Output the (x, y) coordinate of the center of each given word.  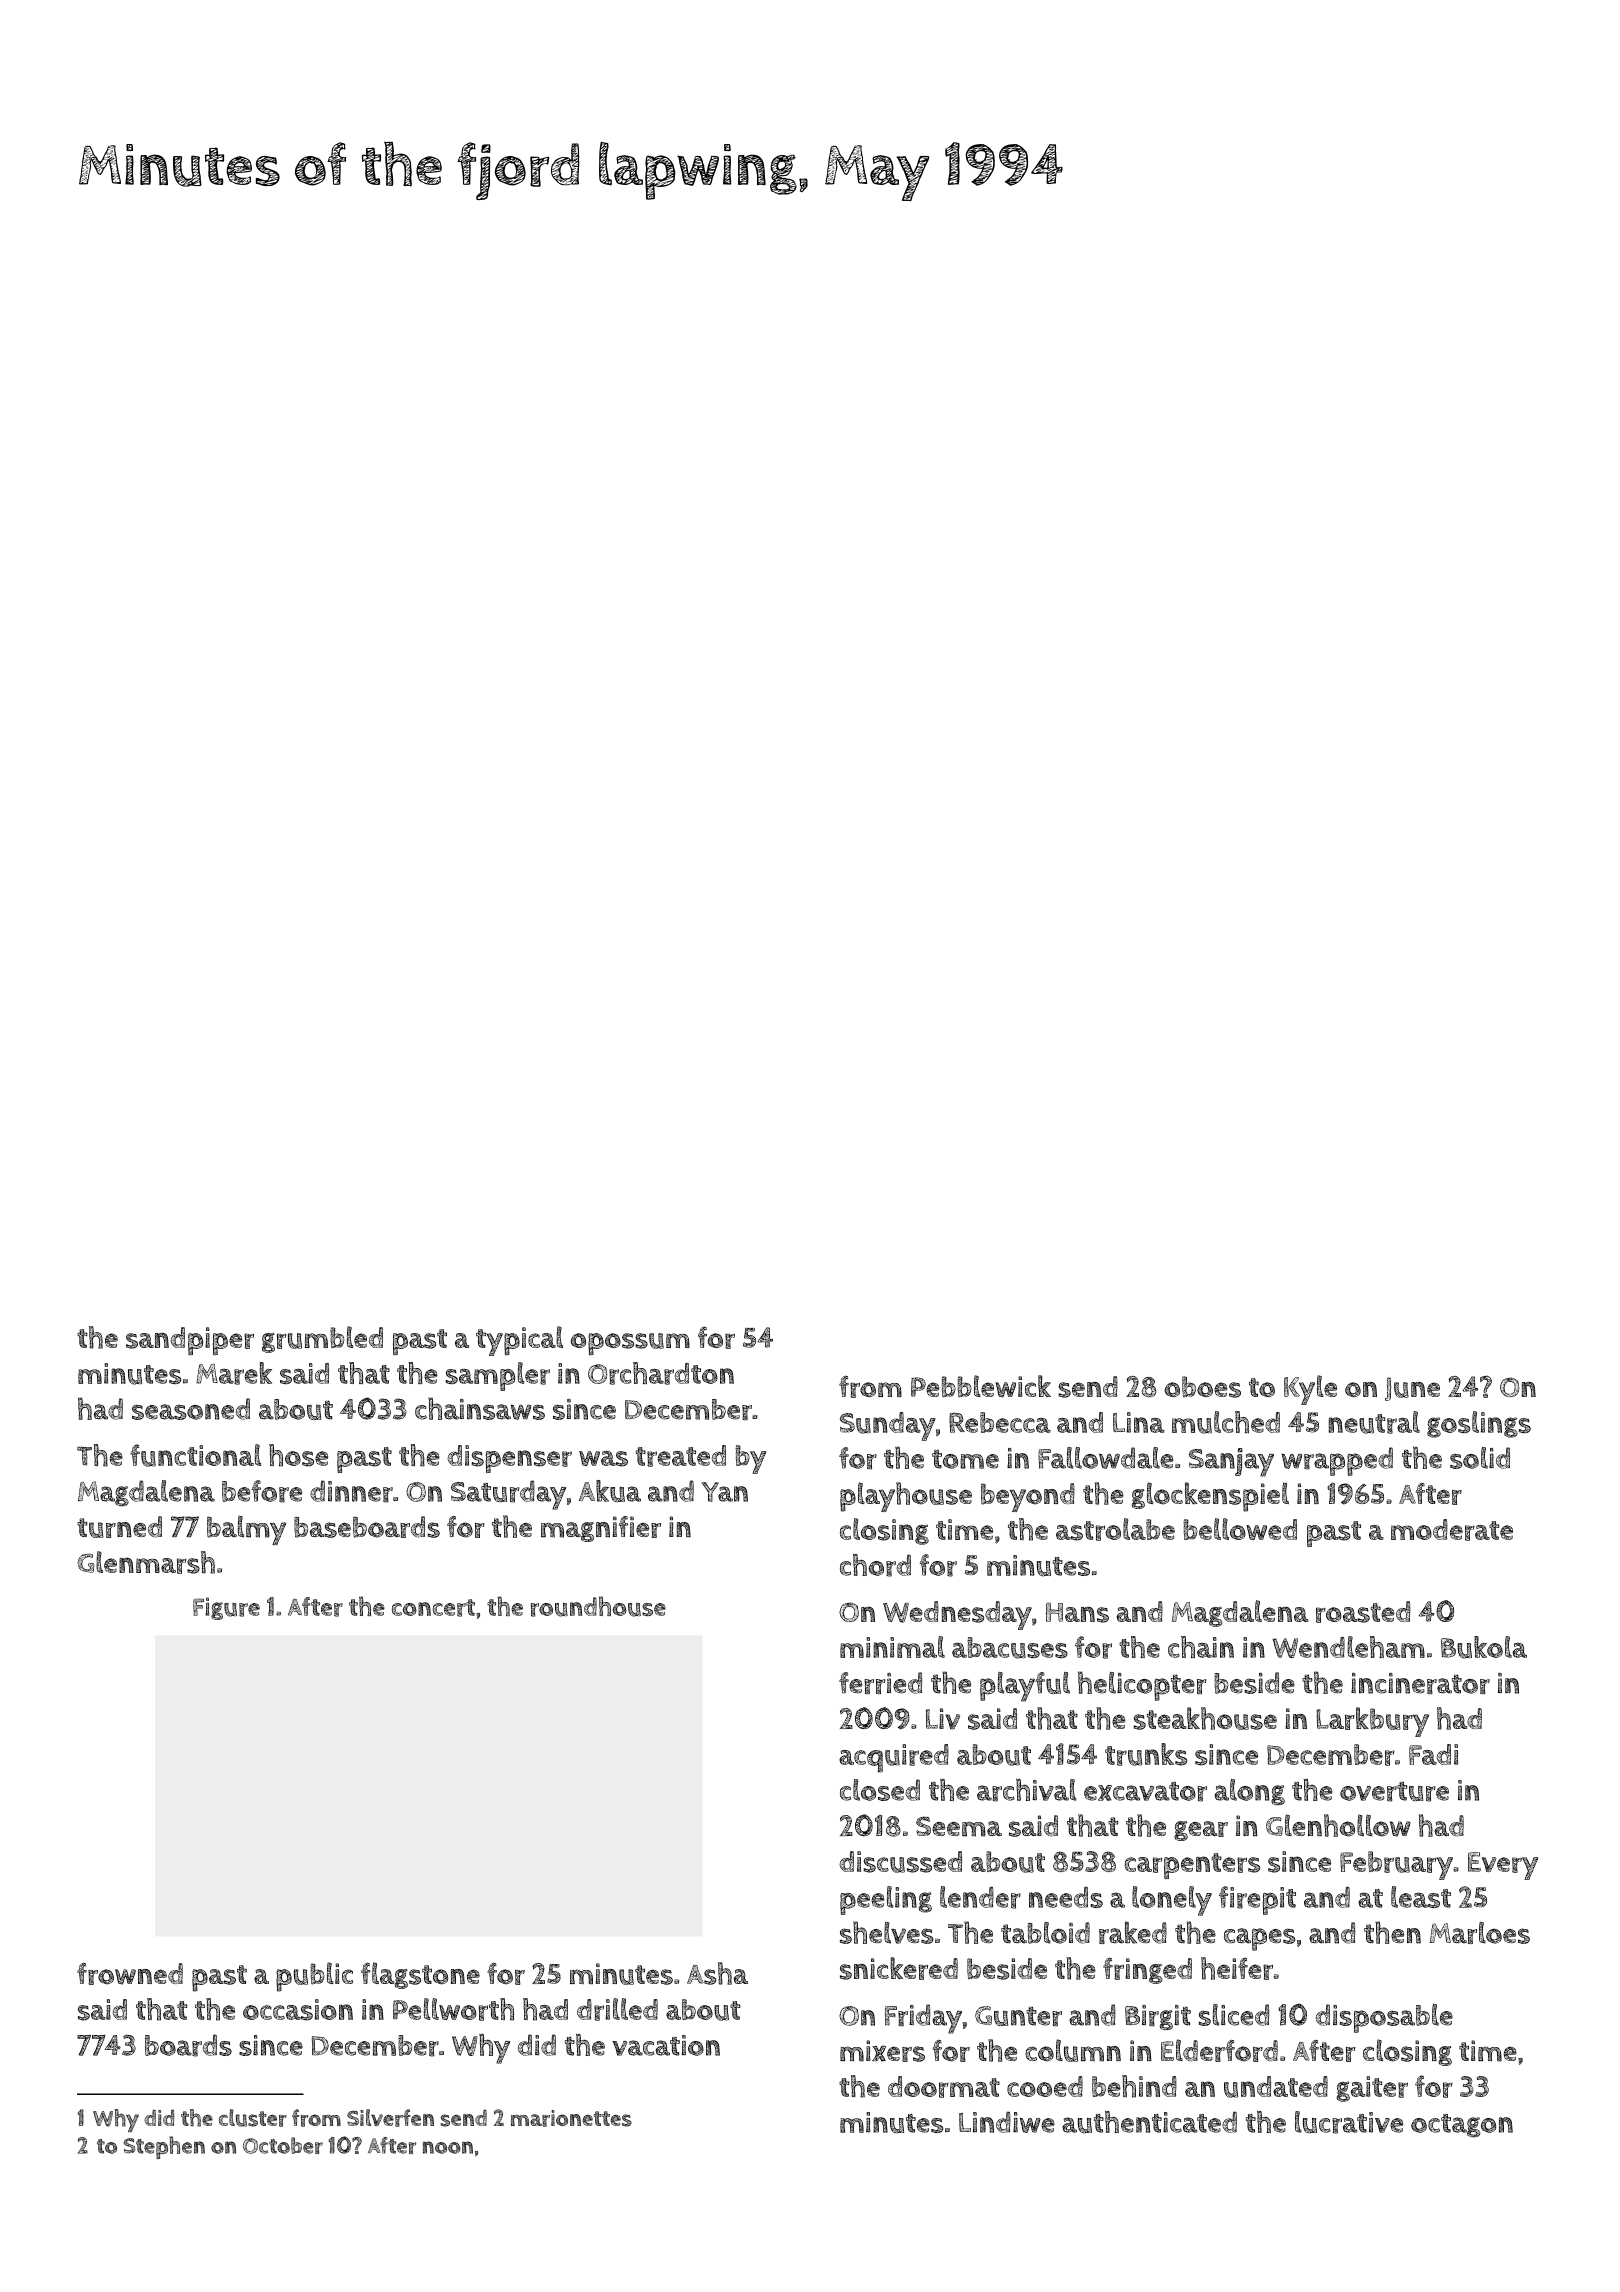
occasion (298, 2010)
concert (433, 1608)
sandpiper (190, 1341)
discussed (900, 1862)
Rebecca (1000, 1422)
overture (1394, 1792)
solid (1480, 1458)
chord (875, 1565)
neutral (1374, 1422)
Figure (226, 1608)
